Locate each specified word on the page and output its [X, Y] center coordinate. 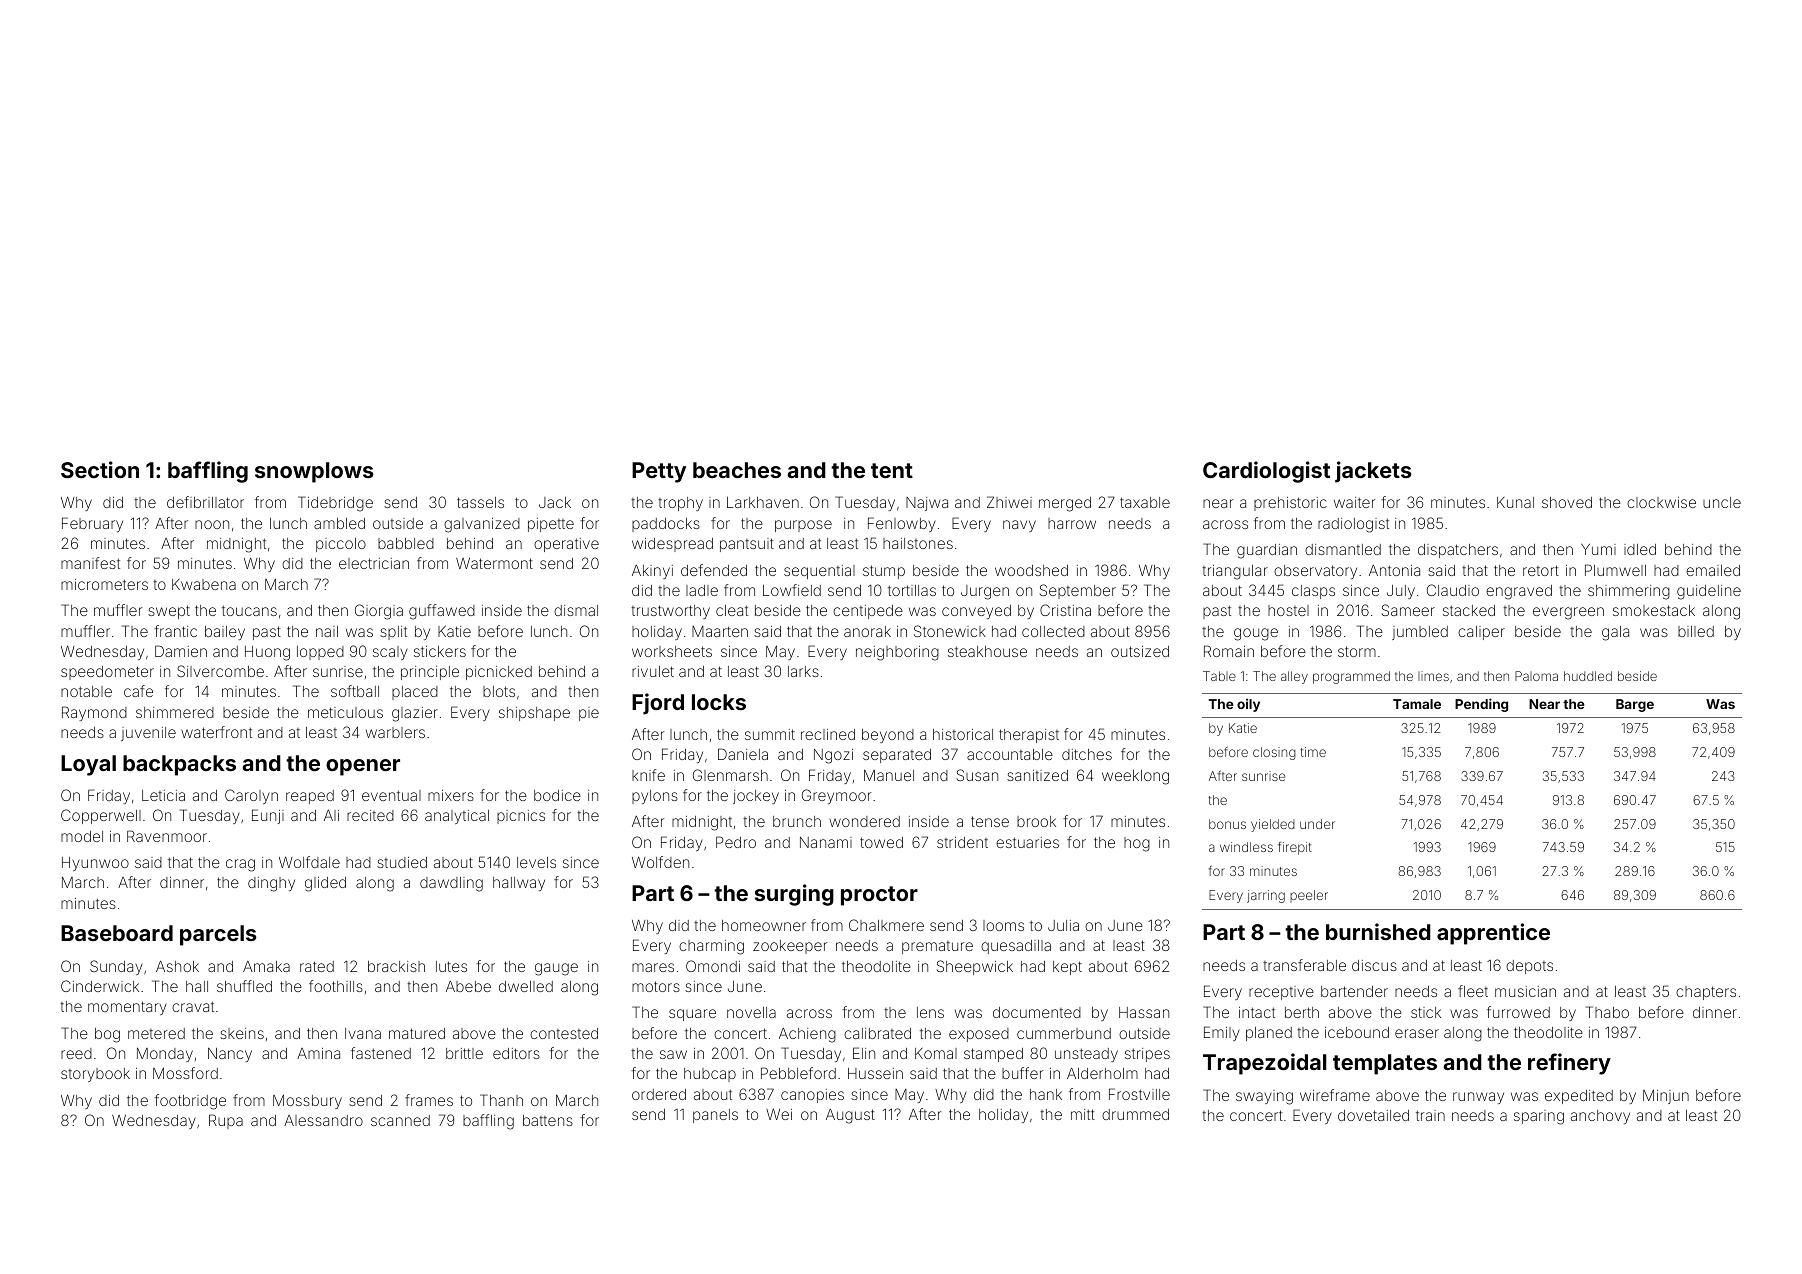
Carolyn [251, 796]
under [1317, 824]
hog [1137, 844]
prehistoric [1290, 504]
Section [100, 469]
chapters [1706, 993]
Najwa [927, 504]
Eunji [268, 816]
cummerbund [1064, 1033]
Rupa [226, 1121]
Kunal [1515, 502]
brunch [797, 821]
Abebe [468, 986]
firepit [1295, 848]
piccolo [341, 545]
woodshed [1031, 570]
